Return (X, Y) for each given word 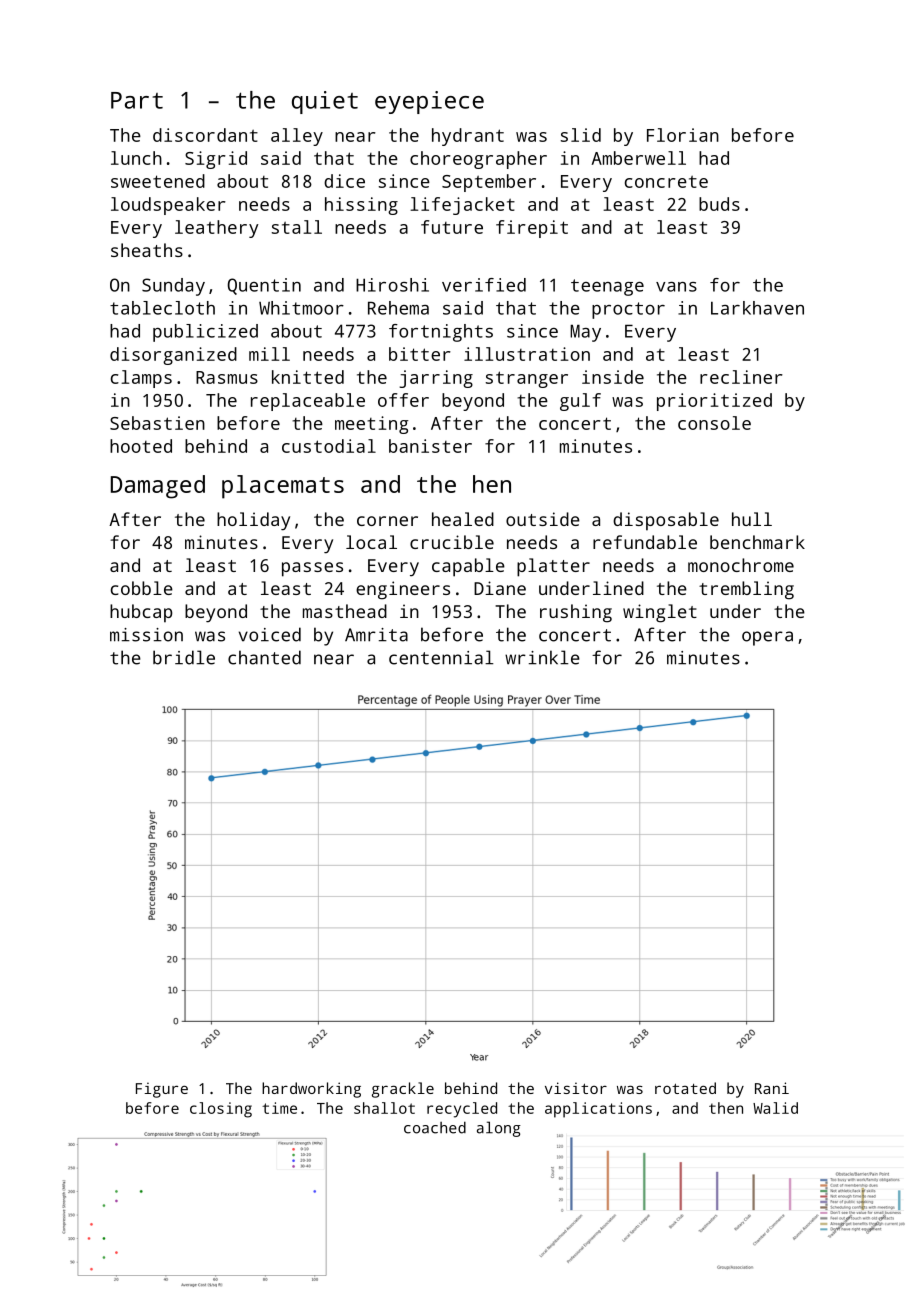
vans (676, 287)
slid (581, 135)
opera (767, 638)
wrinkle (542, 657)
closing (221, 1110)
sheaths (147, 250)
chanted (264, 657)
